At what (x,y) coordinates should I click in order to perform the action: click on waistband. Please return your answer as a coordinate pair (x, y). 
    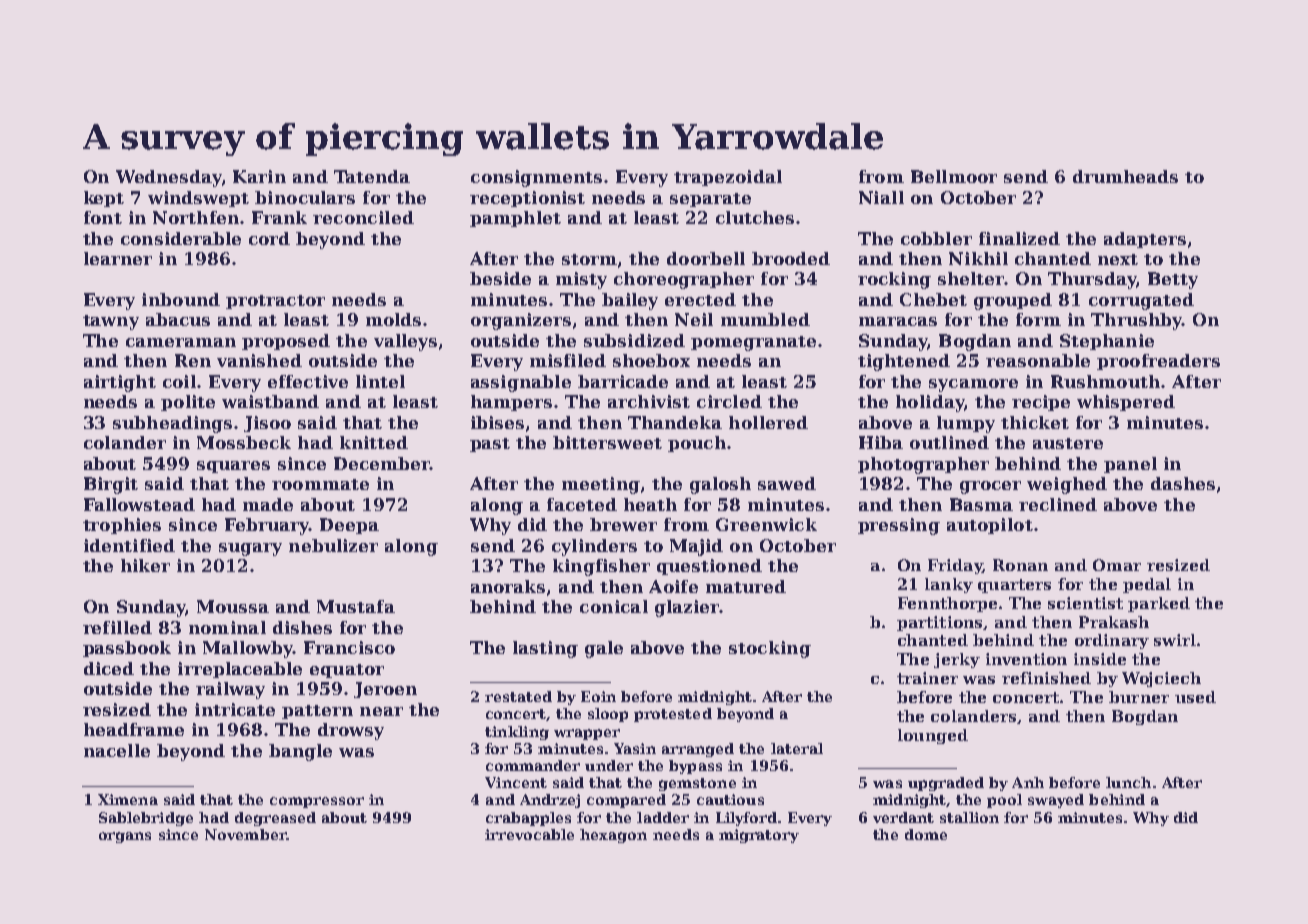
    Looking at the image, I should click on (270, 401).
